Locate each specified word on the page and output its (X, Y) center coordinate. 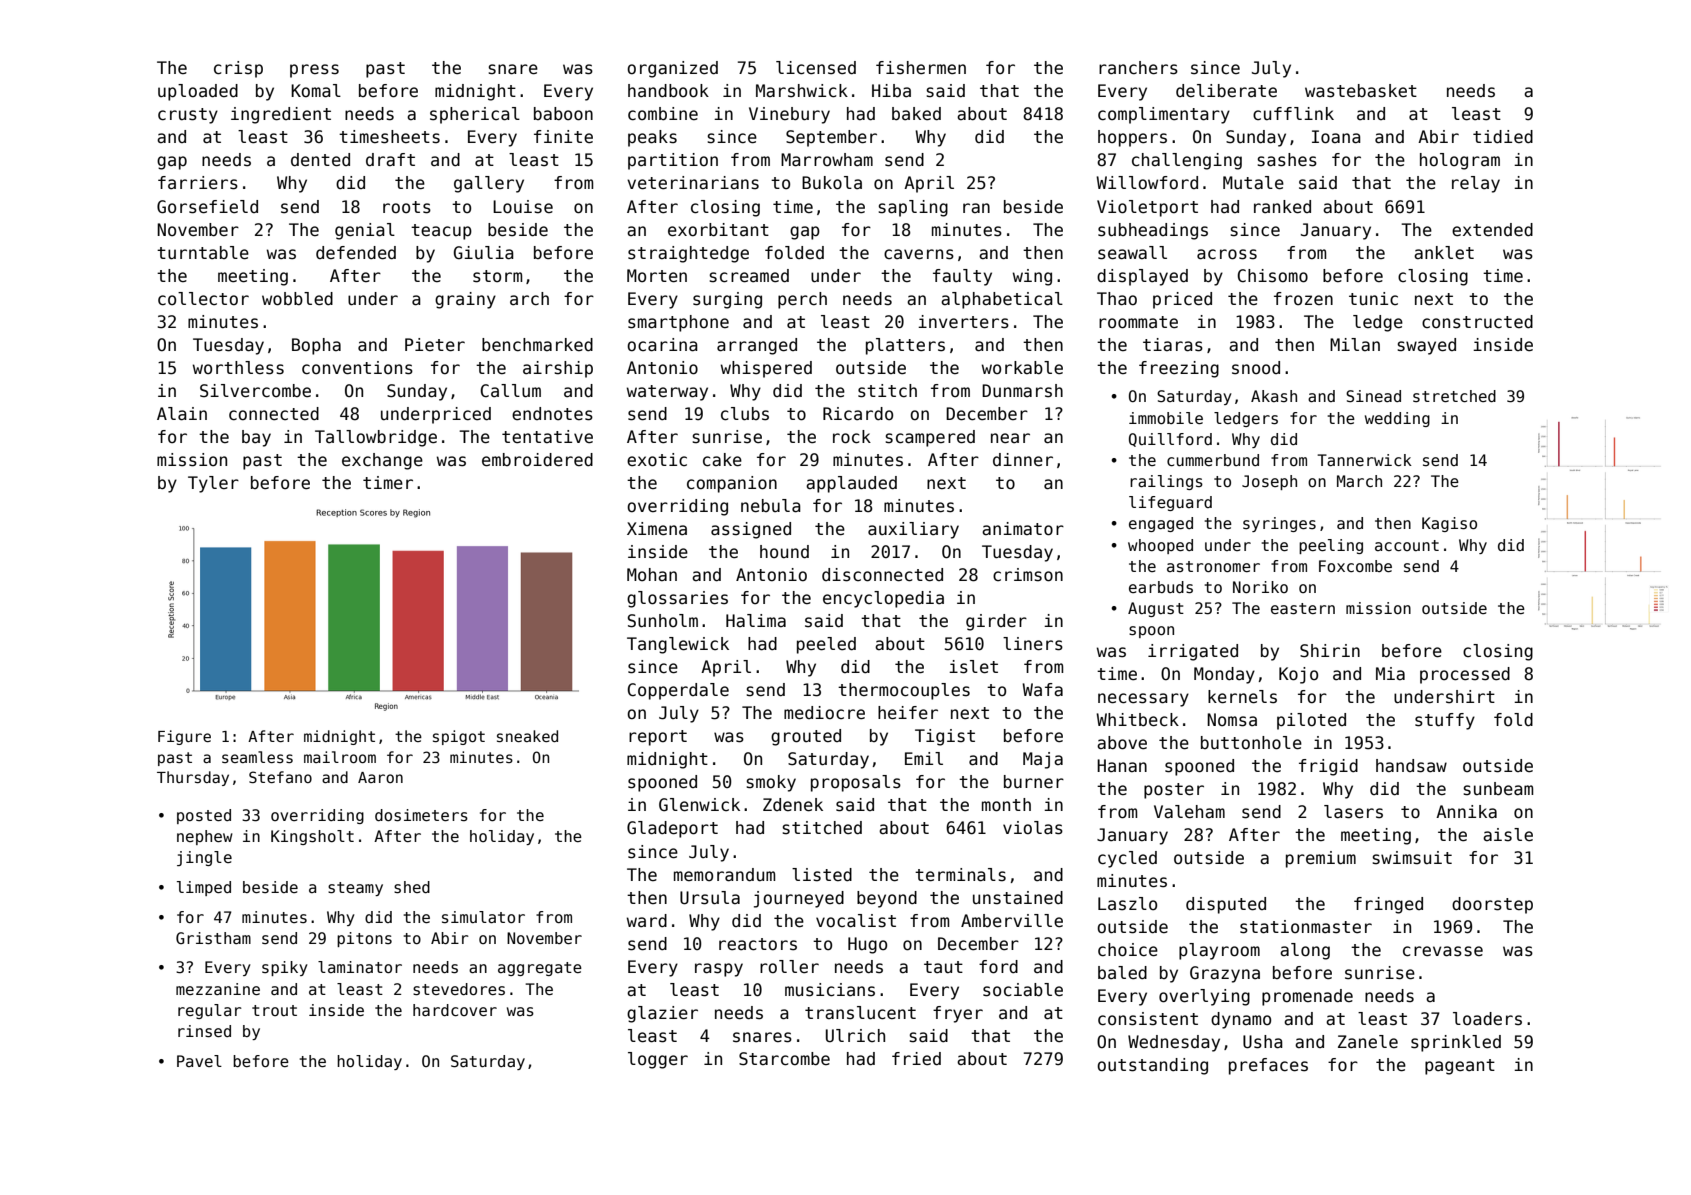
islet (973, 667)
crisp (238, 69)
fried (916, 1059)
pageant (1460, 1067)
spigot (459, 737)
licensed (816, 68)
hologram (1460, 161)
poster (1174, 791)
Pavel (199, 1061)
